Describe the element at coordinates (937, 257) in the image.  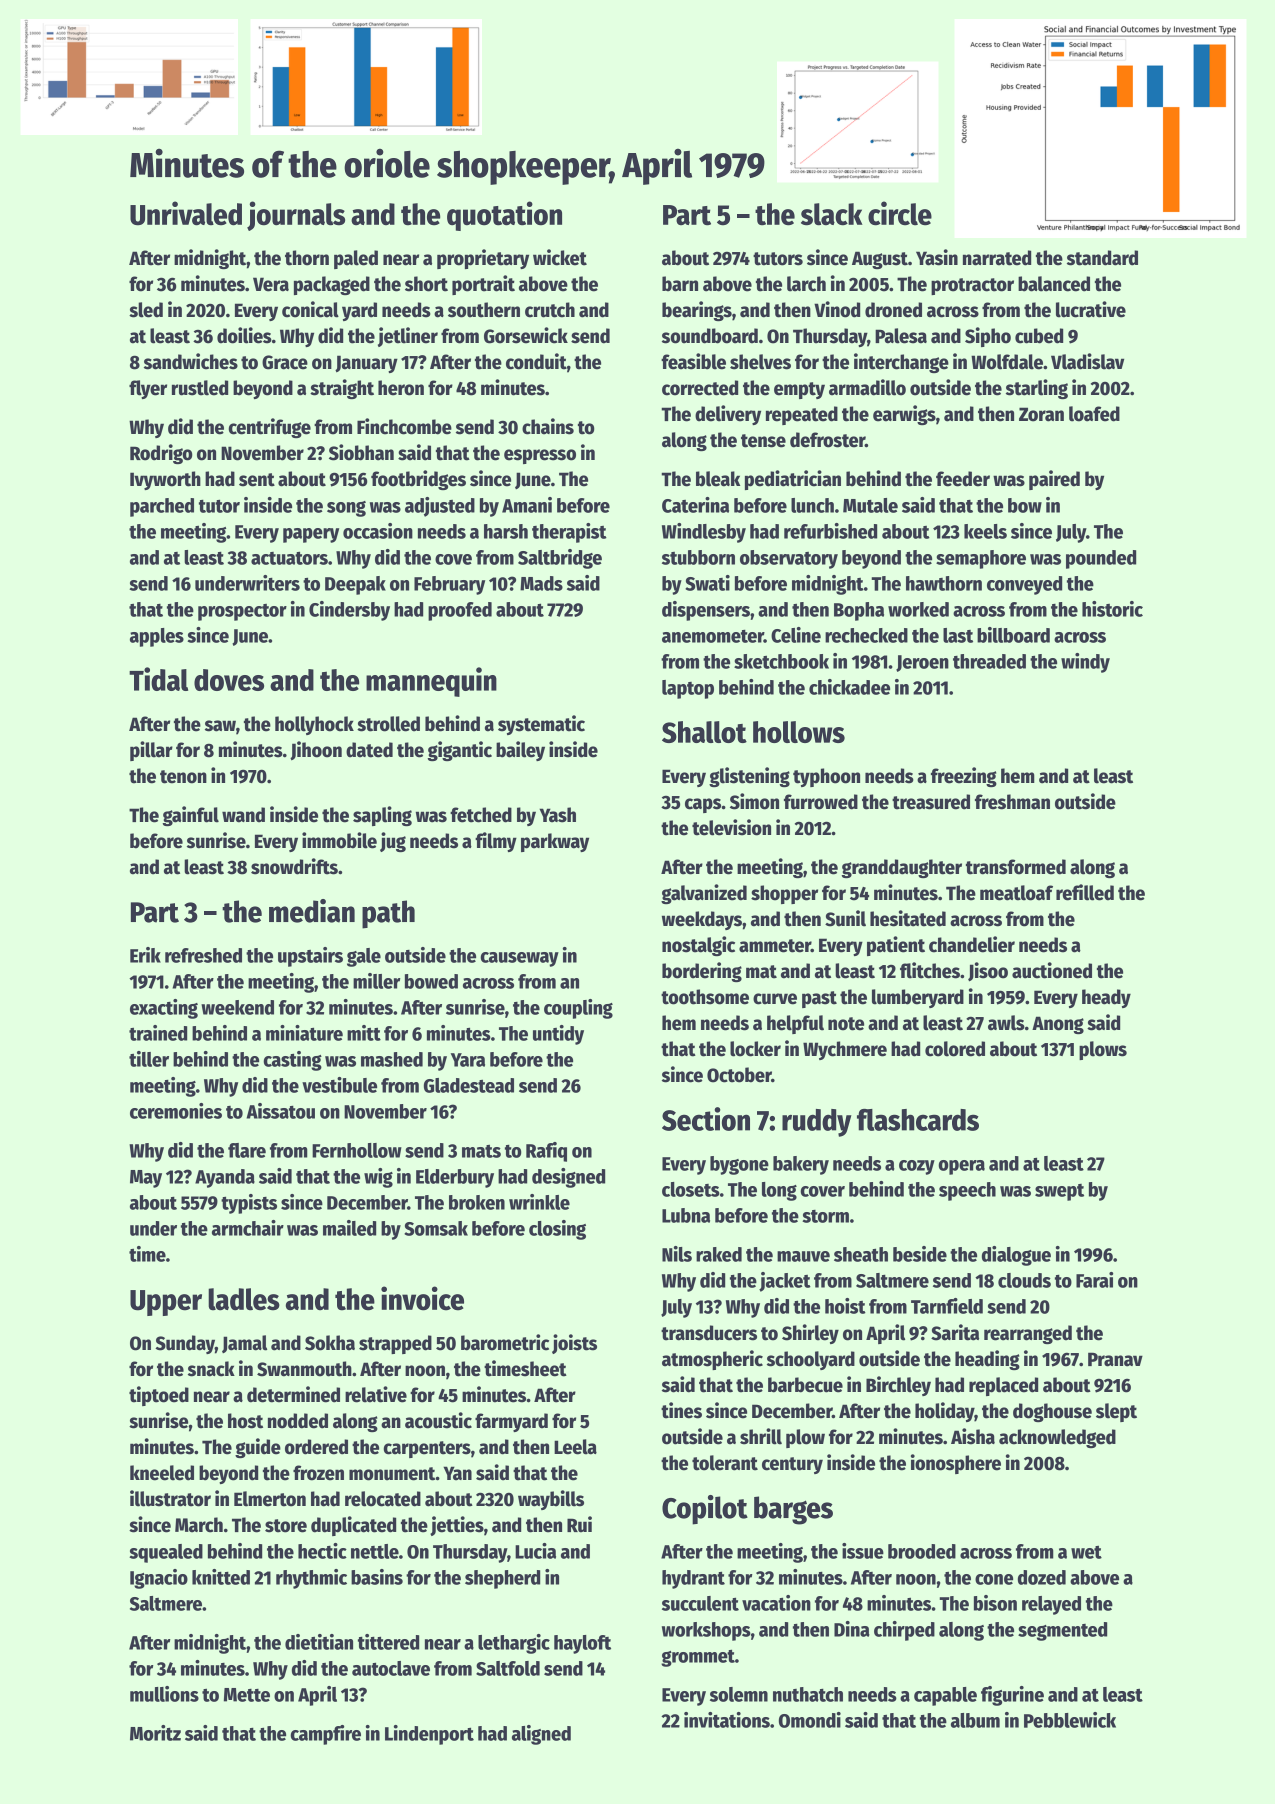
I see `Yasin` at that location.
